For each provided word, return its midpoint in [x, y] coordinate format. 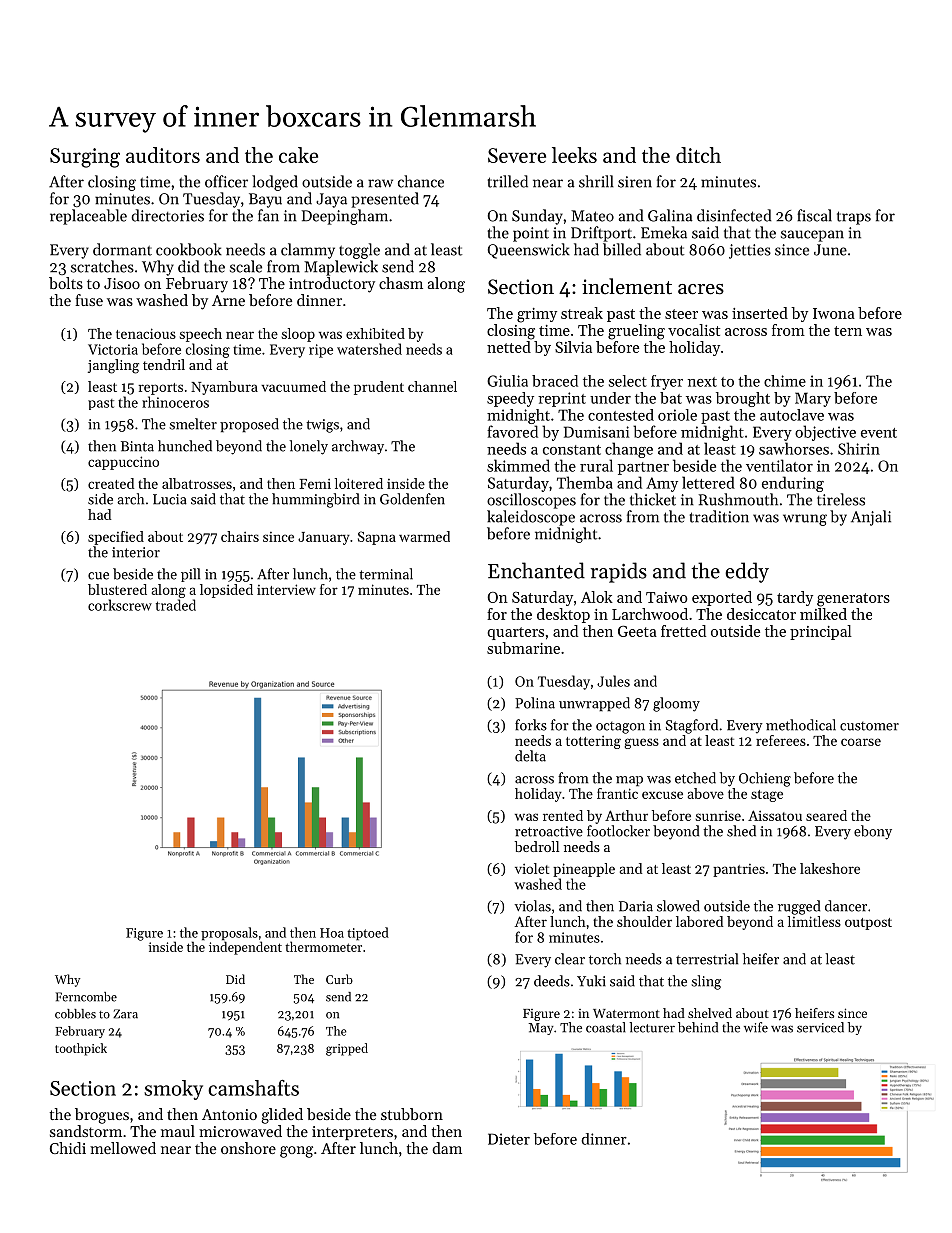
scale [246, 266]
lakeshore [830, 868]
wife [756, 1027]
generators [853, 600]
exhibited [375, 333]
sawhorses [794, 448]
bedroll [537, 846]
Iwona [834, 313]
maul [178, 1131]
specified [116, 538]
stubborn [412, 1114]
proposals [229, 934]
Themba [585, 482]
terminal [386, 574]
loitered [359, 483]
